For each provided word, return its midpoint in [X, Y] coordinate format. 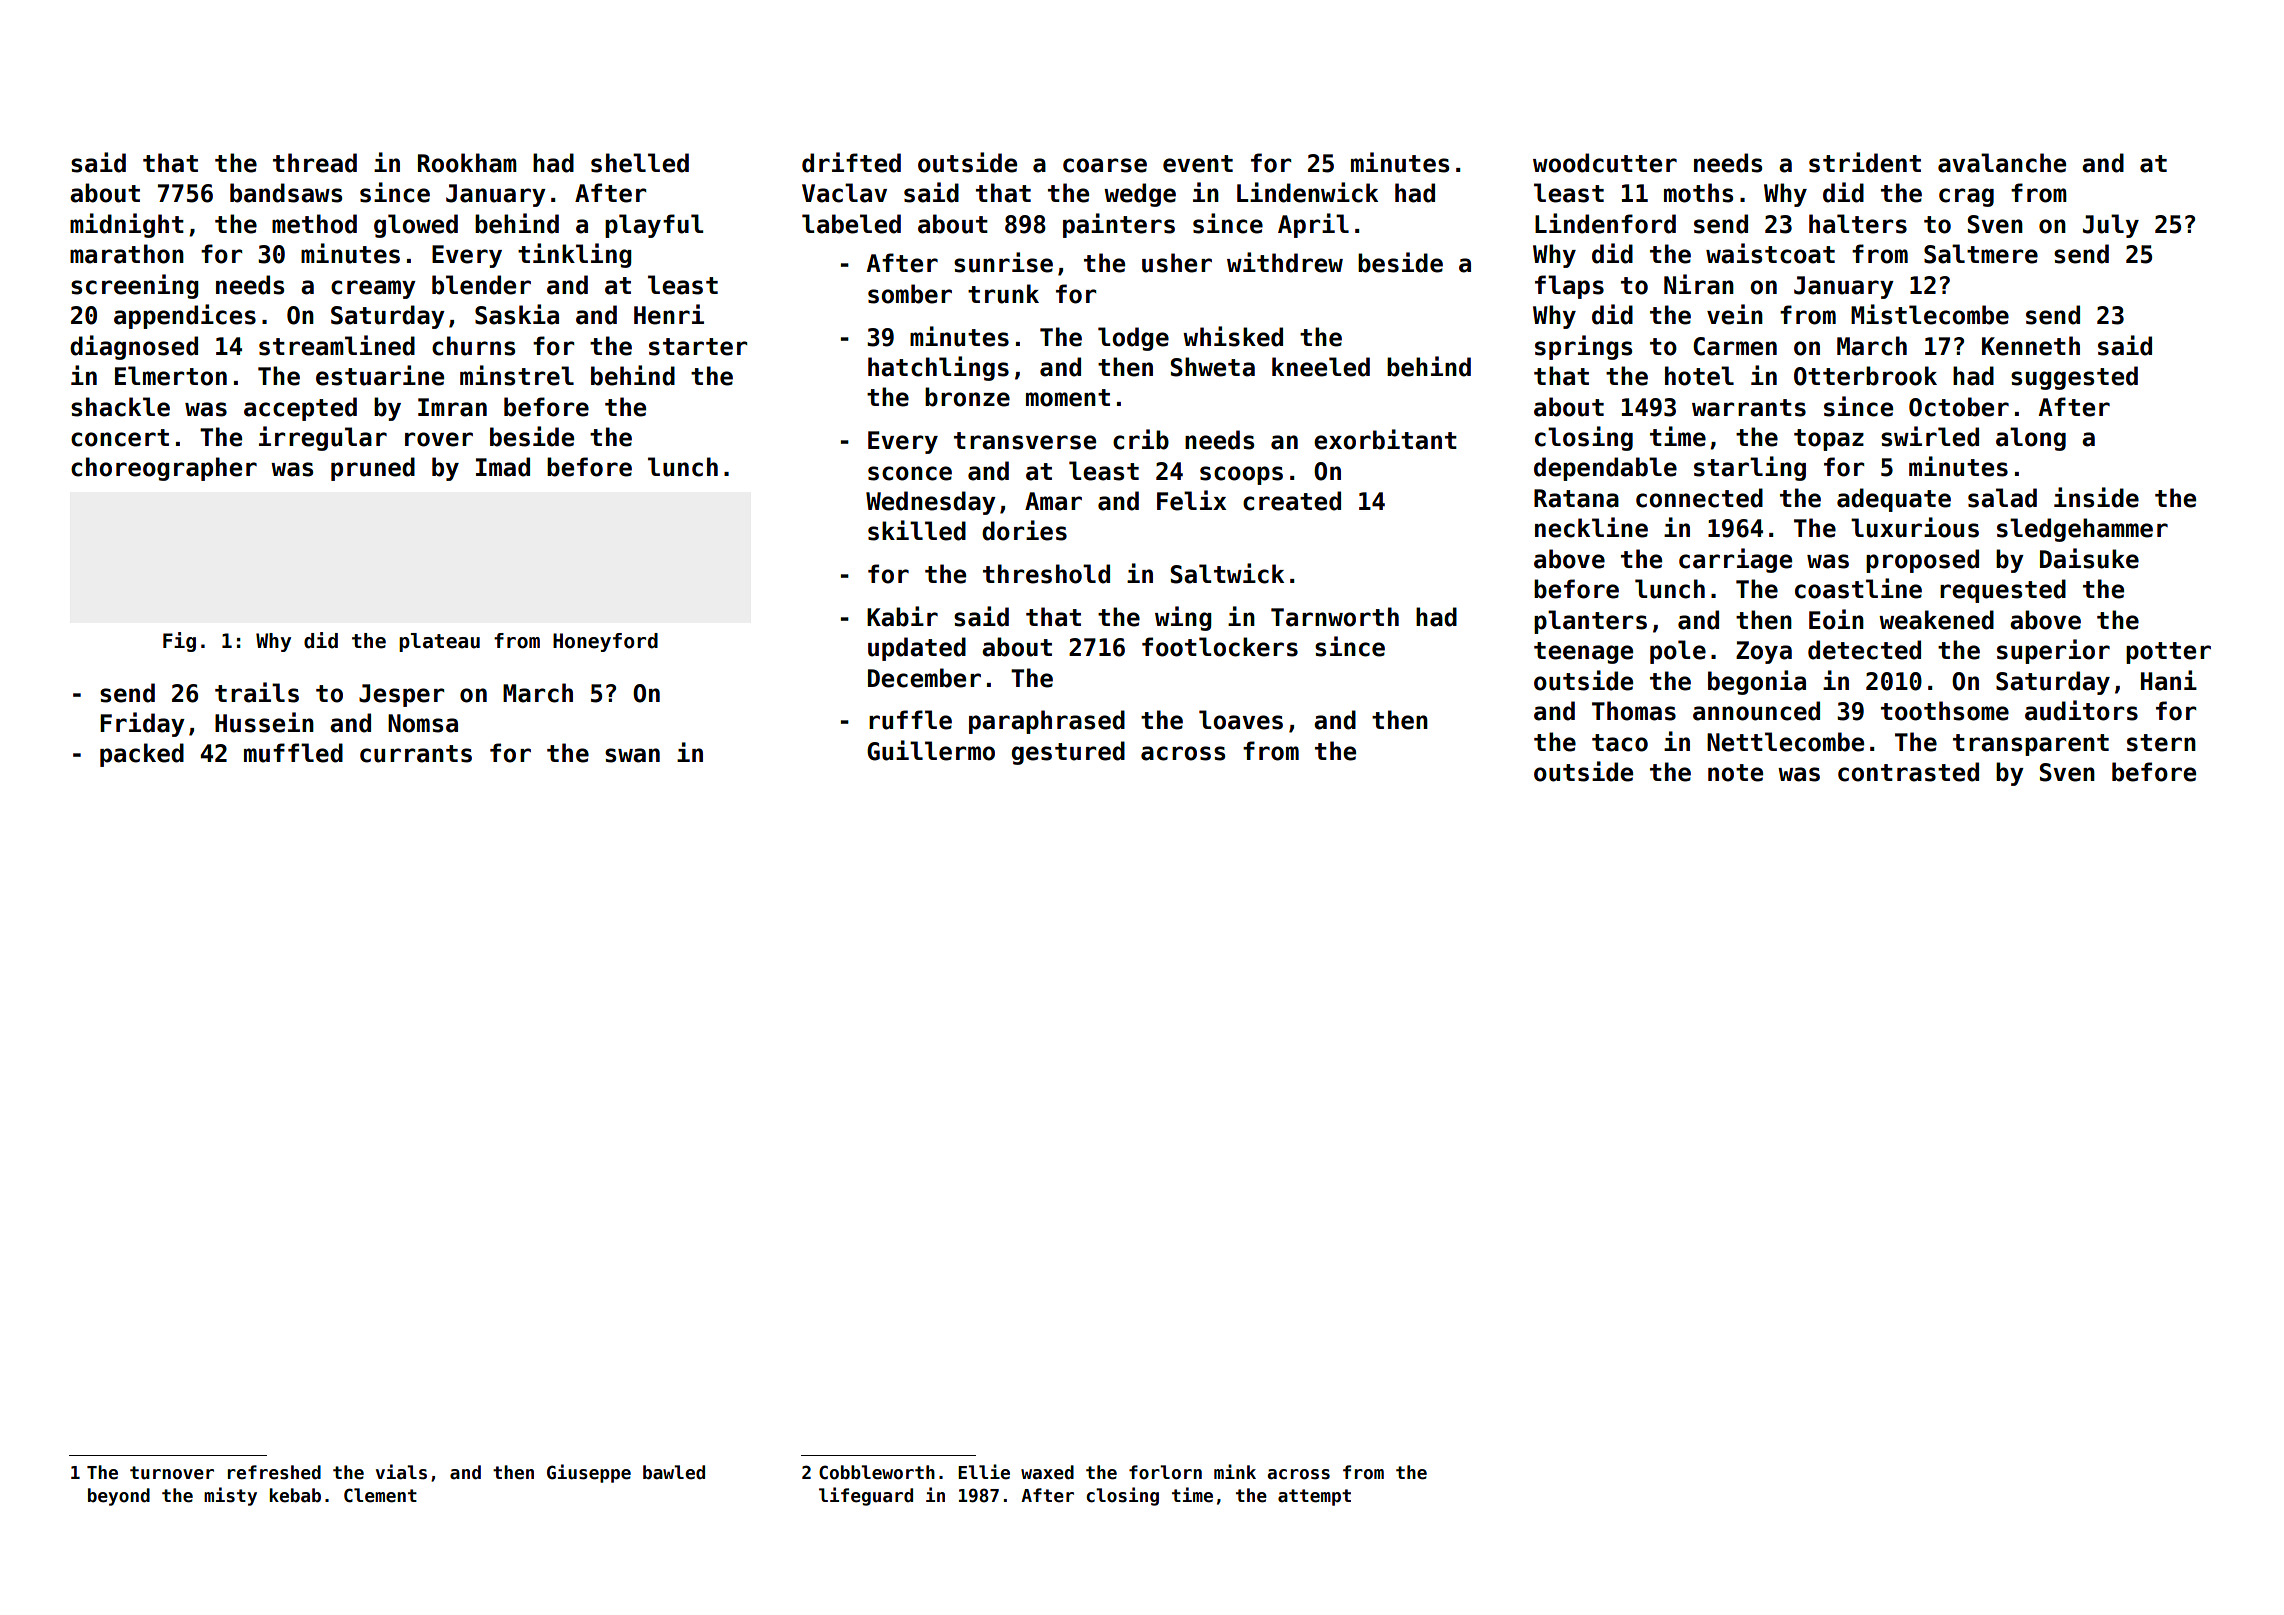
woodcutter [1605, 163]
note [1735, 773]
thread [315, 163]
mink [1235, 1471]
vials [401, 1472]
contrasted [1908, 772]
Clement [380, 1495]
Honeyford [605, 642]
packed [142, 755]
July [2111, 226]
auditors [2081, 710]
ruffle [910, 720]
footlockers [1220, 647]
